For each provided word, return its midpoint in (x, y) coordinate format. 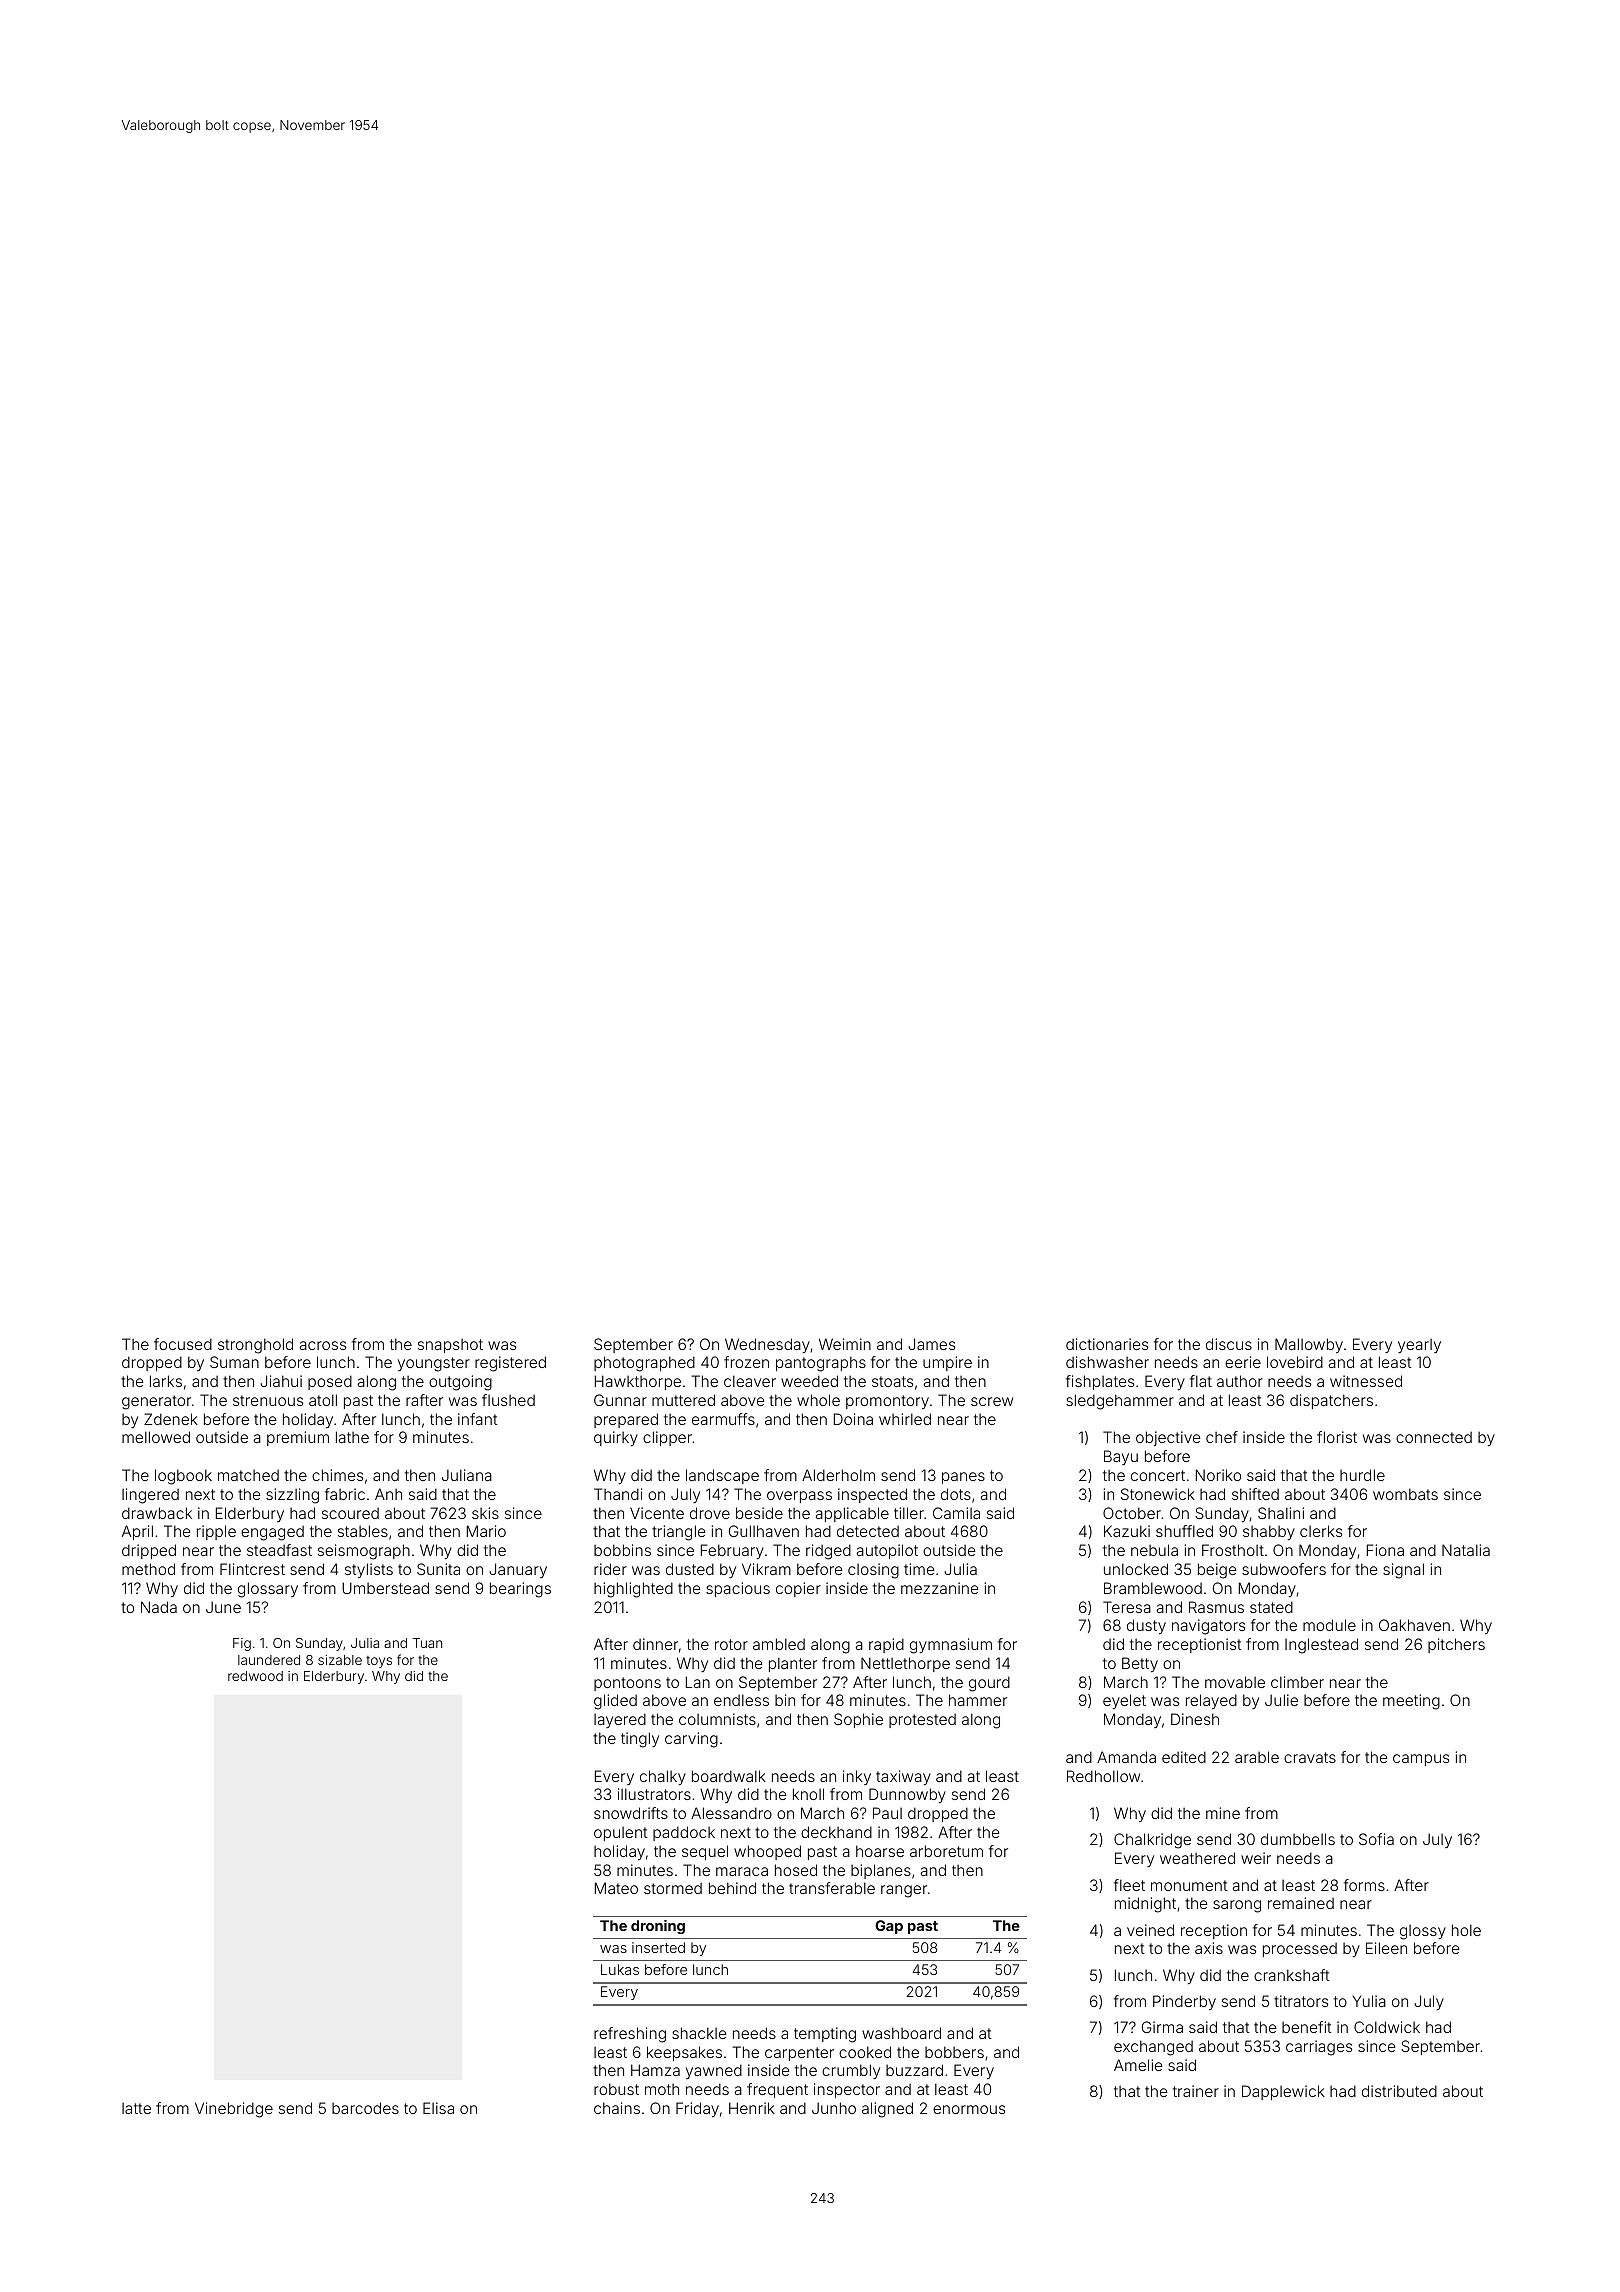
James (931, 1344)
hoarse (880, 1851)
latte (136, 2108)
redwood (255, 1676)
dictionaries (1107, 1344)
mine (1223, 1813)
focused (183, 1344)
